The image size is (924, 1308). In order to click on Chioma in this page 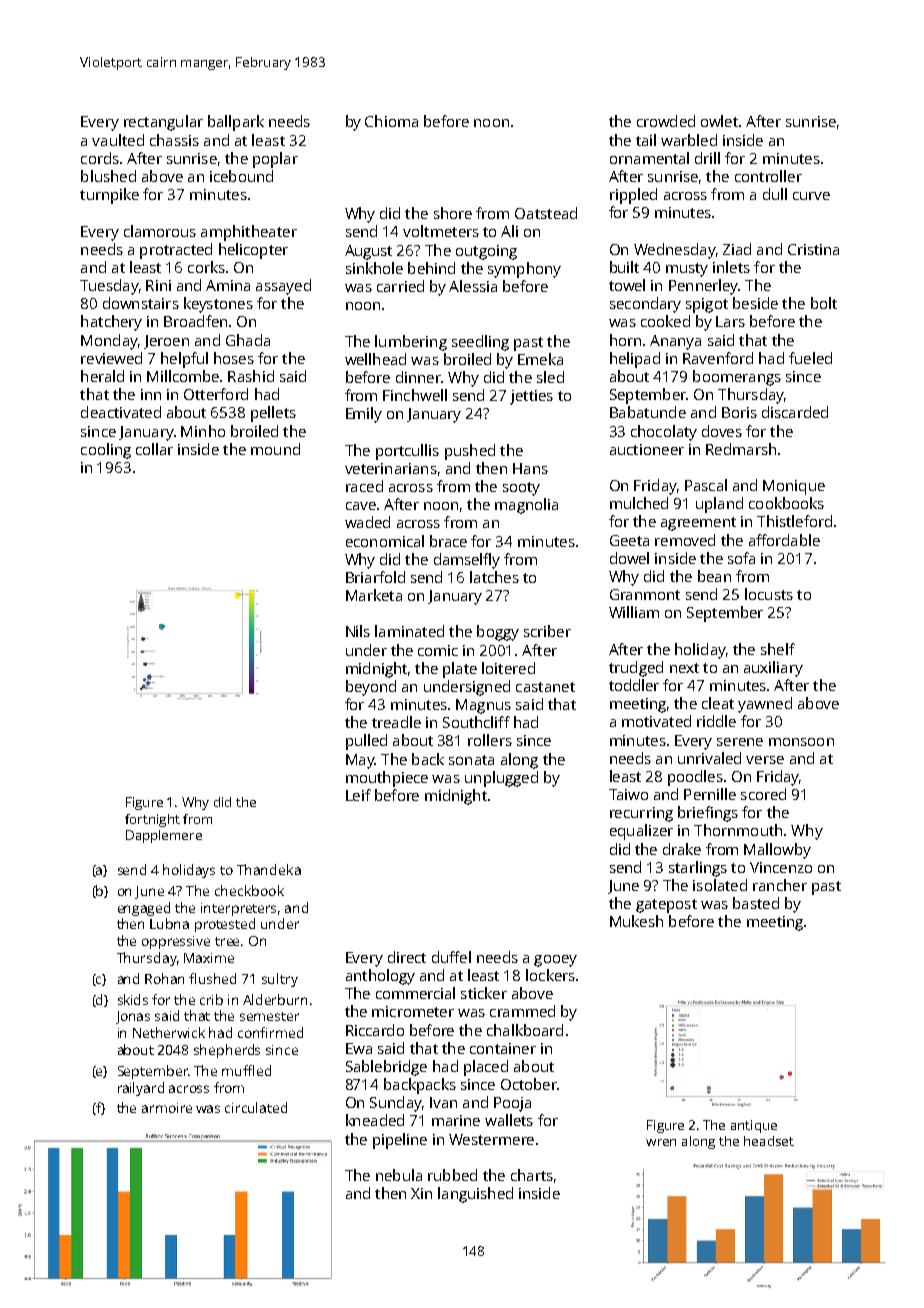, I will do `click(391, 121)`.
